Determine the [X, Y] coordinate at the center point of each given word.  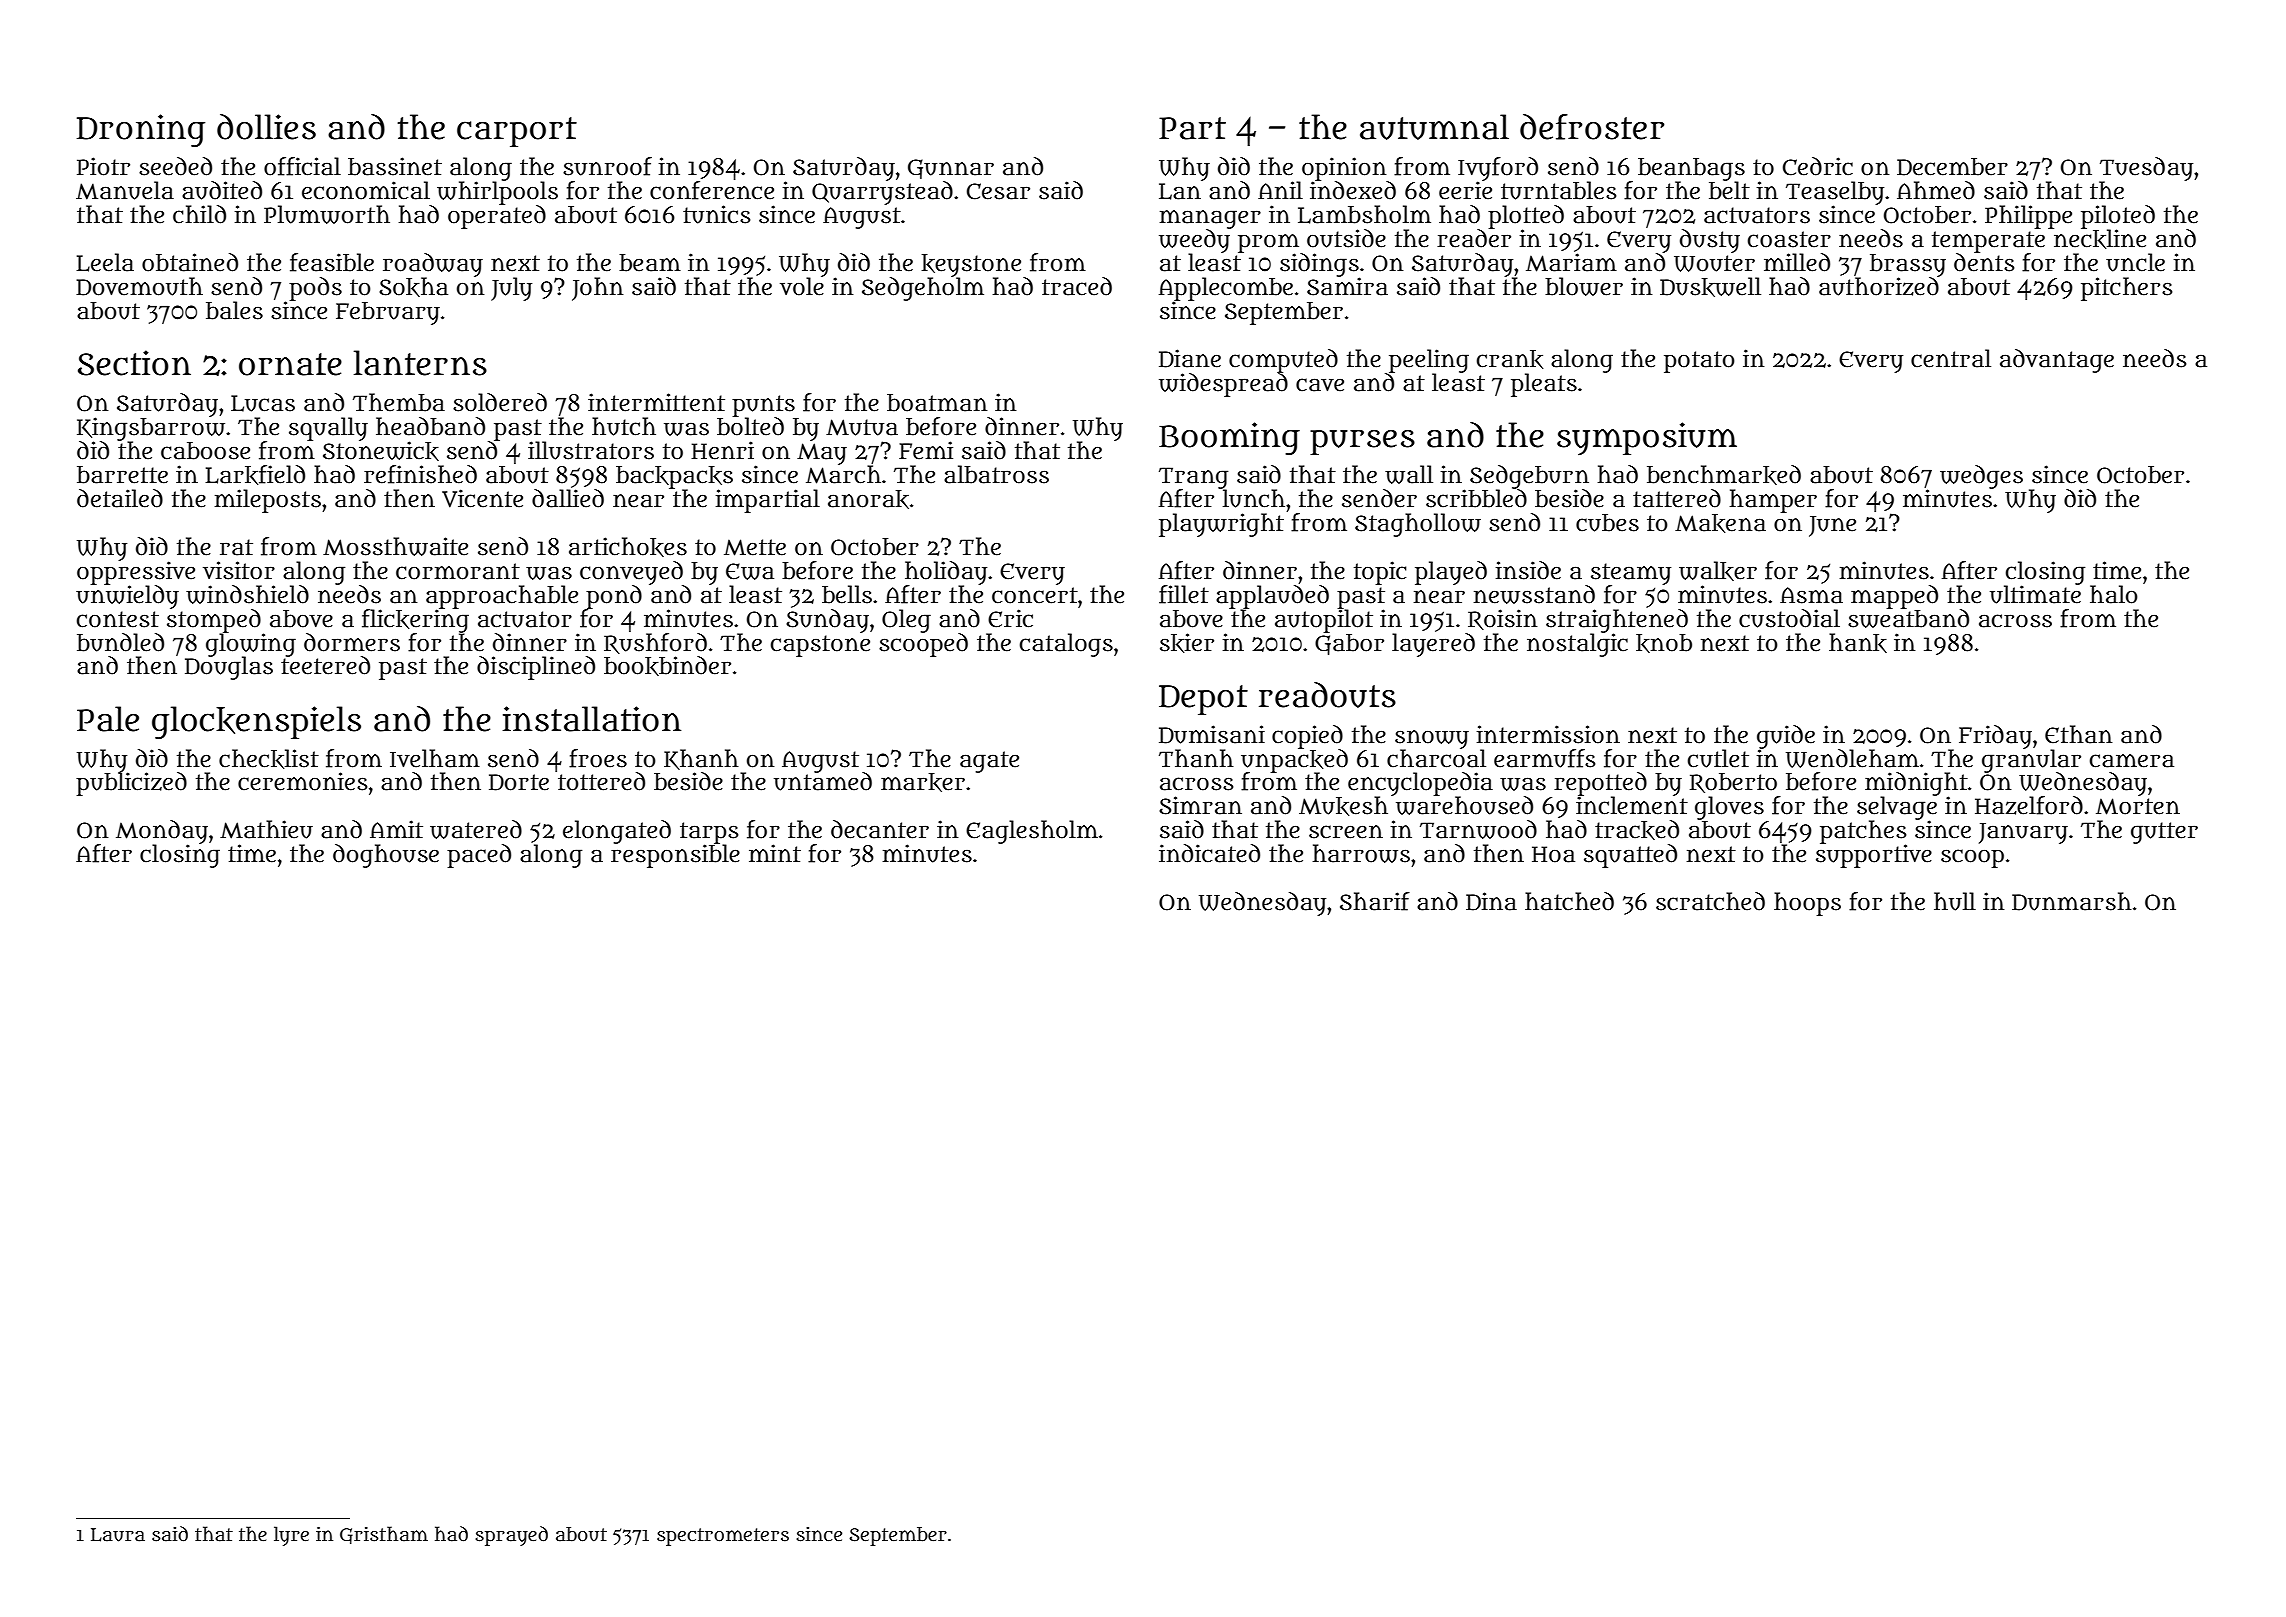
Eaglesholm [1032, 832]
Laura [118, 1535]
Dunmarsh [2072, 901]
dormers [352, 642]
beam [650, 263]
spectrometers [723, 1537]
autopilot [1324, 620]
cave [1320, 385]
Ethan [2078, 734]
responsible [675, 856]
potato [1699, 362]
